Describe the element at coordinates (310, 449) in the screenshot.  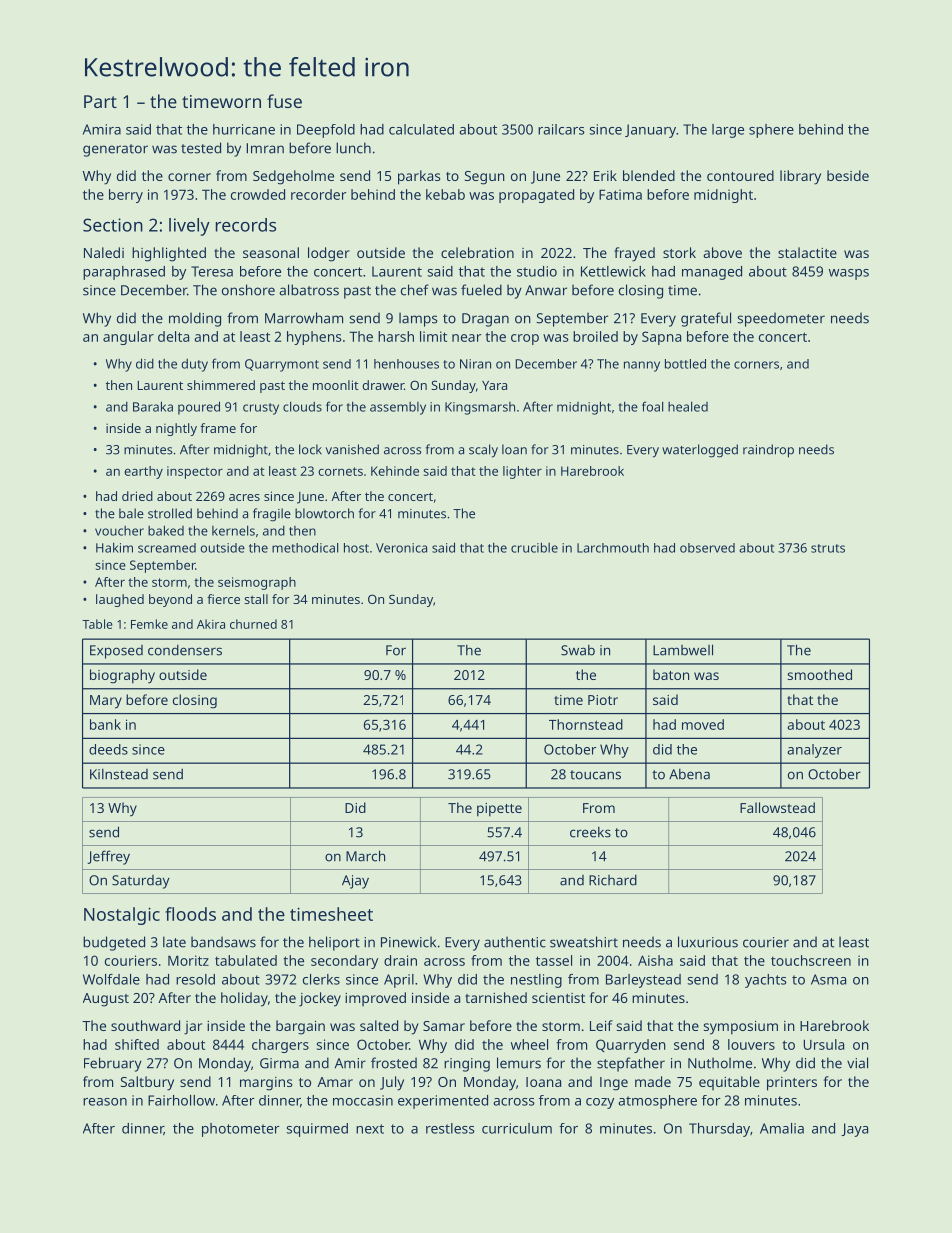
I see `lock` at that location.
